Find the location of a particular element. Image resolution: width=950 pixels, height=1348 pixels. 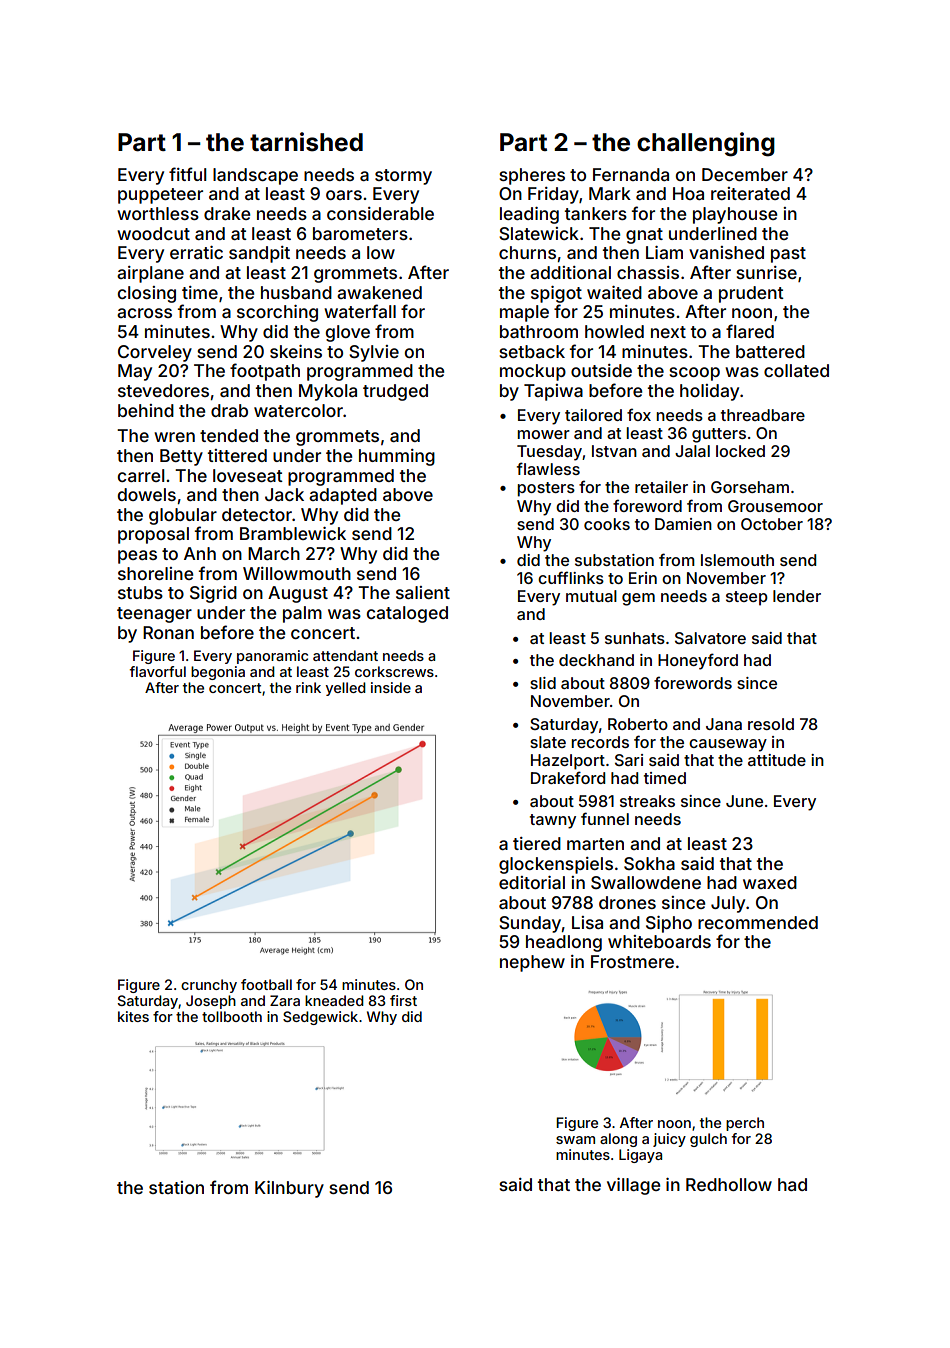

Mark is located at coordinates (610, 193).
